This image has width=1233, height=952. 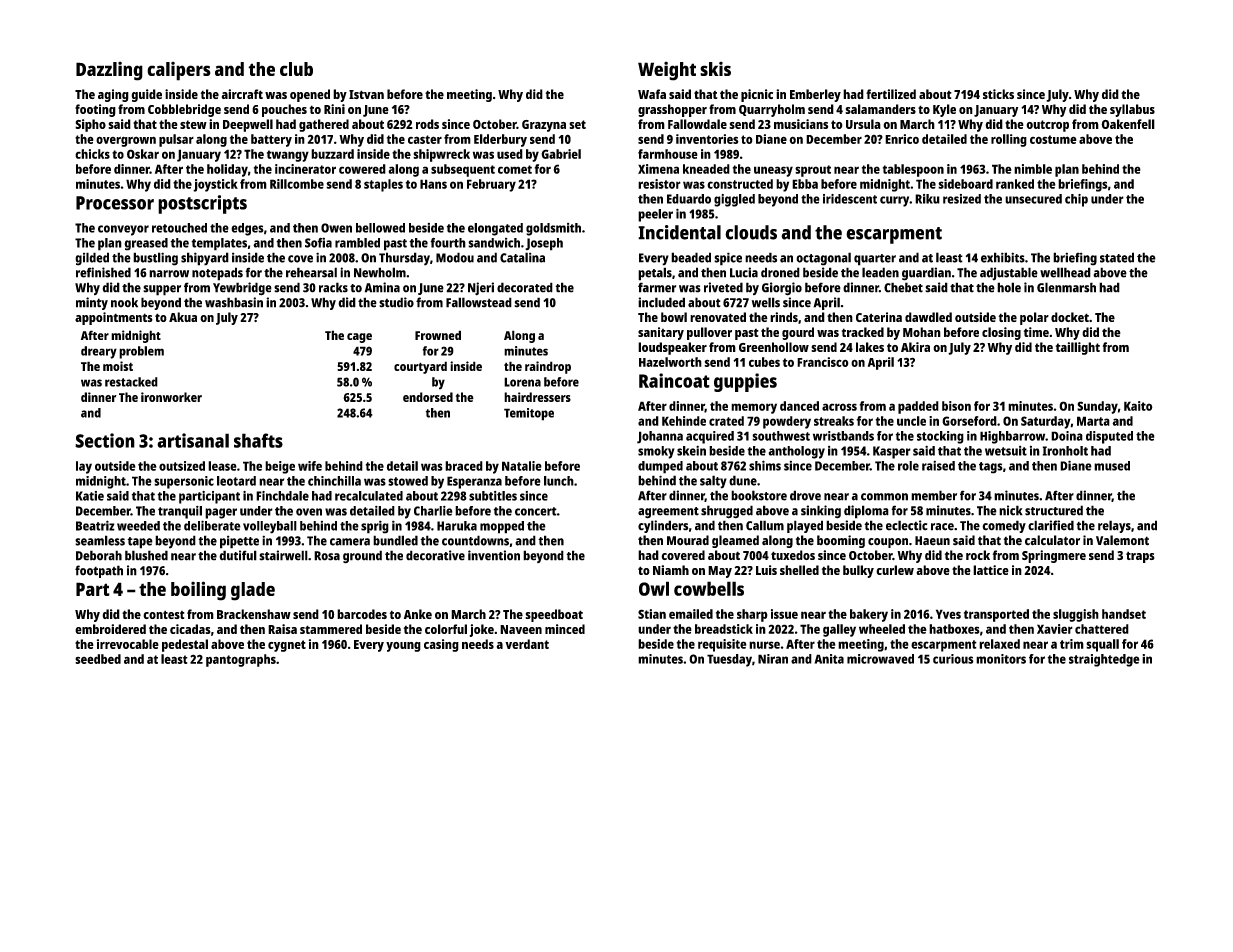 What do you see at coordinates (179, 71) in the image?
I see `calipers` at bounding box center [179, 71].
